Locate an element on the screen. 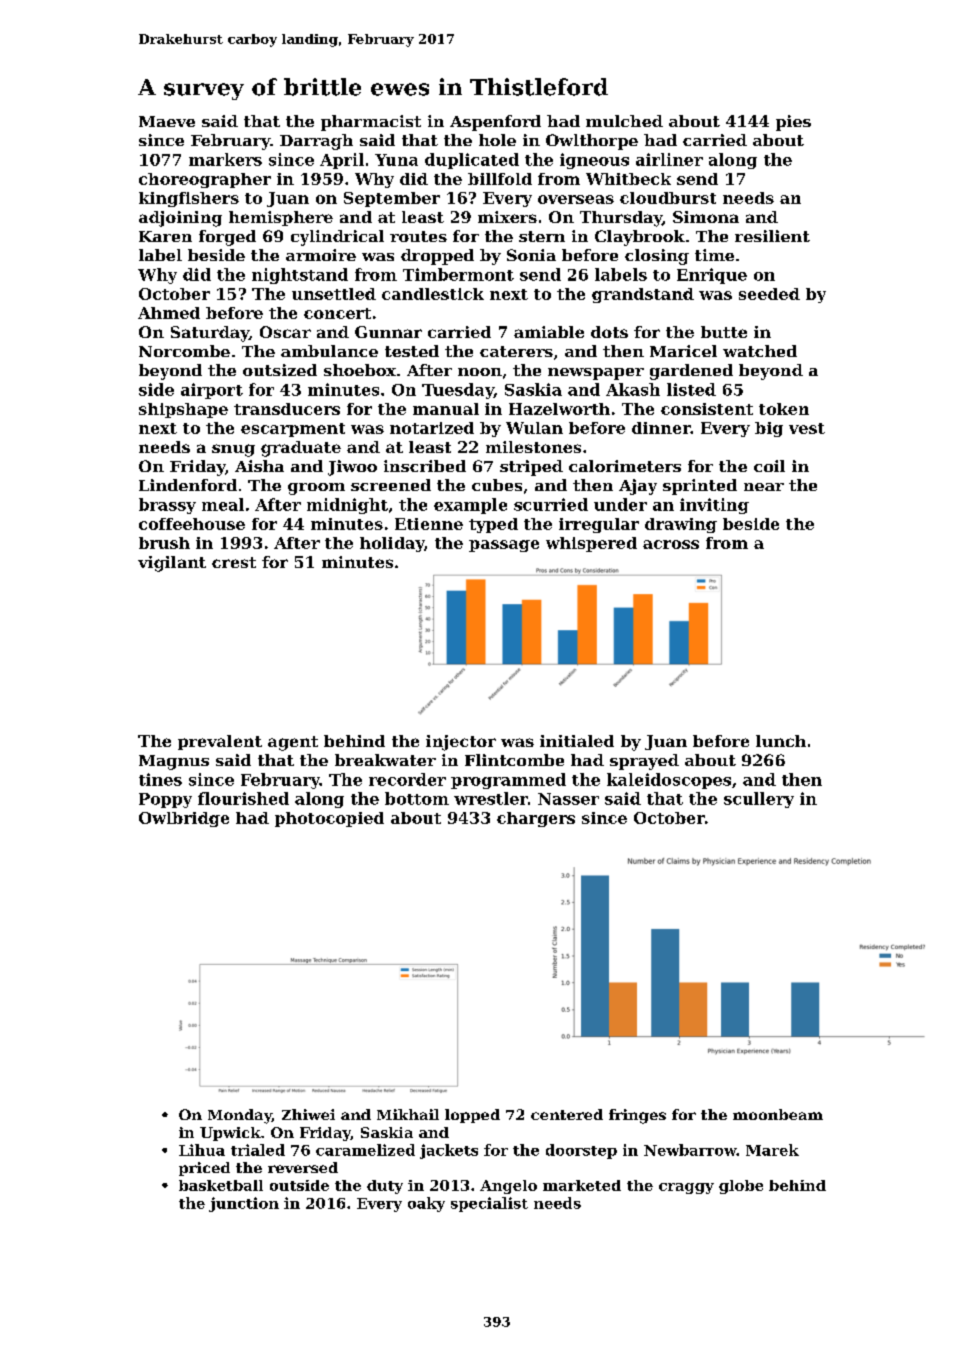 This screenshot has height=1372, width=966. scullery is located at coordinates (759, 800).
